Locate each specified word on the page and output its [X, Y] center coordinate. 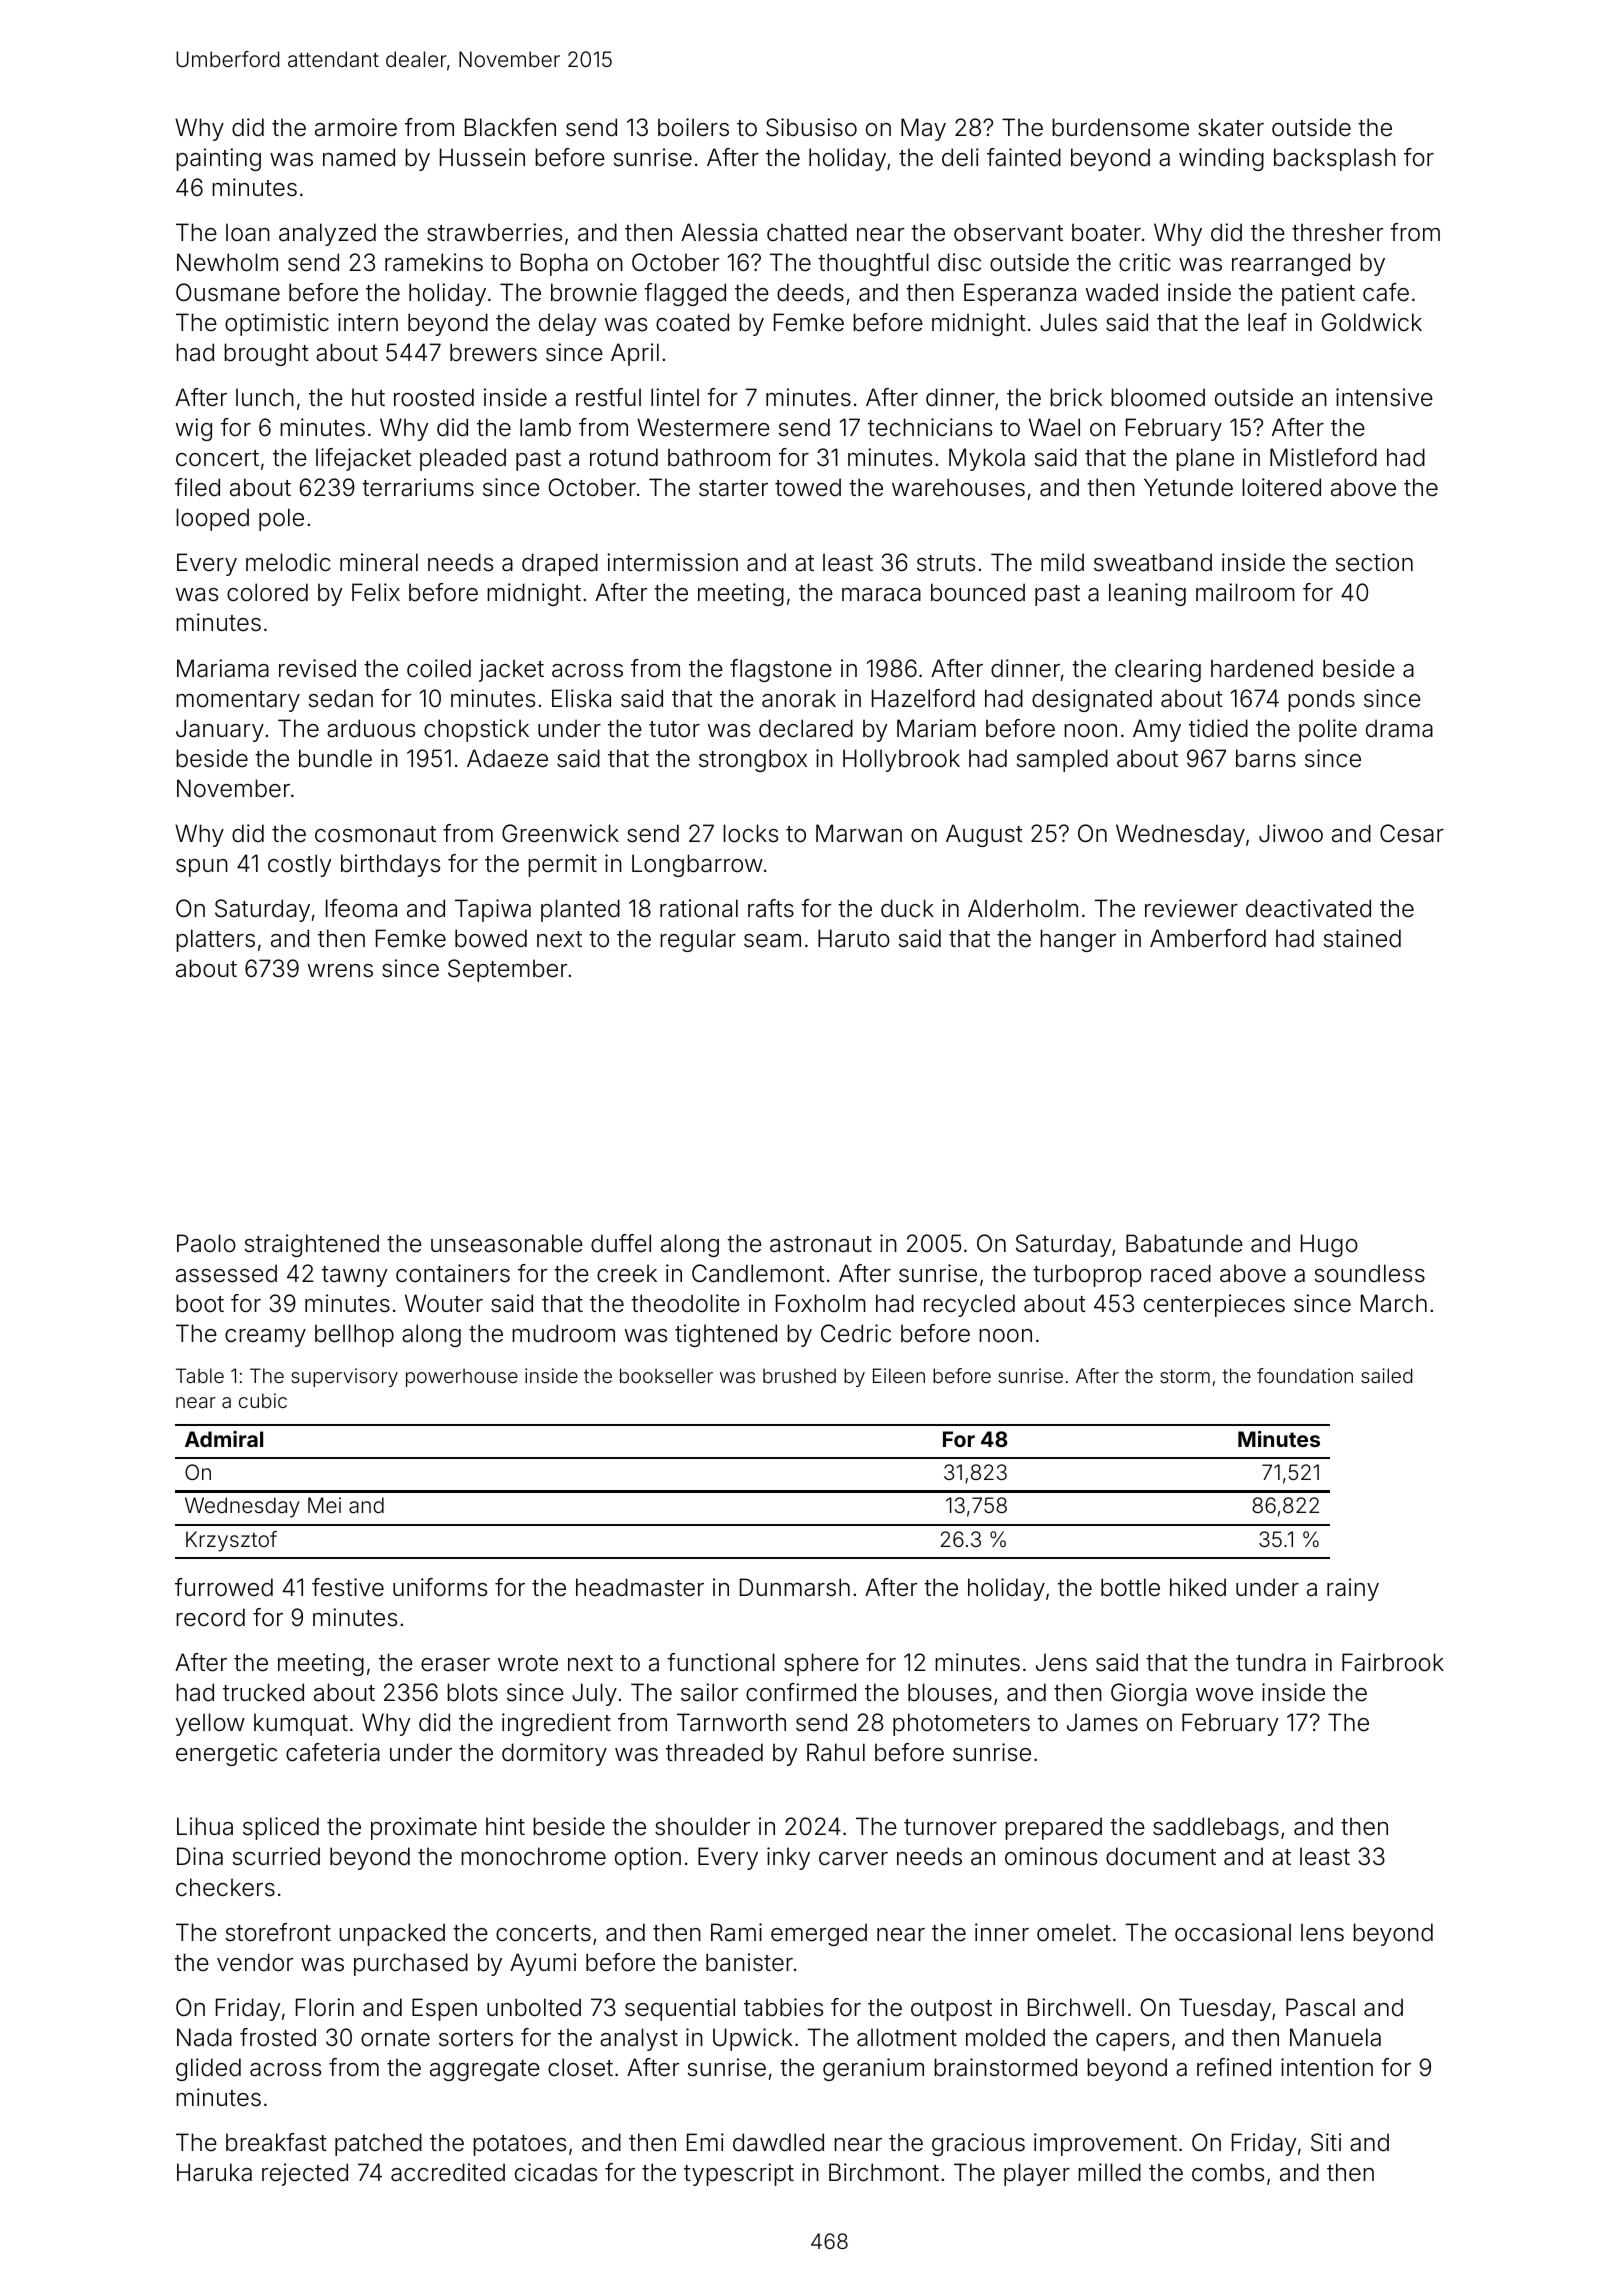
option [648, 1858]
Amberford [1208, 938]
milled [1109, 2172]
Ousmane [228, 292]
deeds [810, 292]
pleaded [463, 459]
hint [505, 1826]
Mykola [987, 459]
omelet [1074, 1932]
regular [698, 940]
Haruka [214, 2172]
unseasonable [507, 1243]
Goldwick [1372, 322]
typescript [739, 2174]
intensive [1384, 397]
